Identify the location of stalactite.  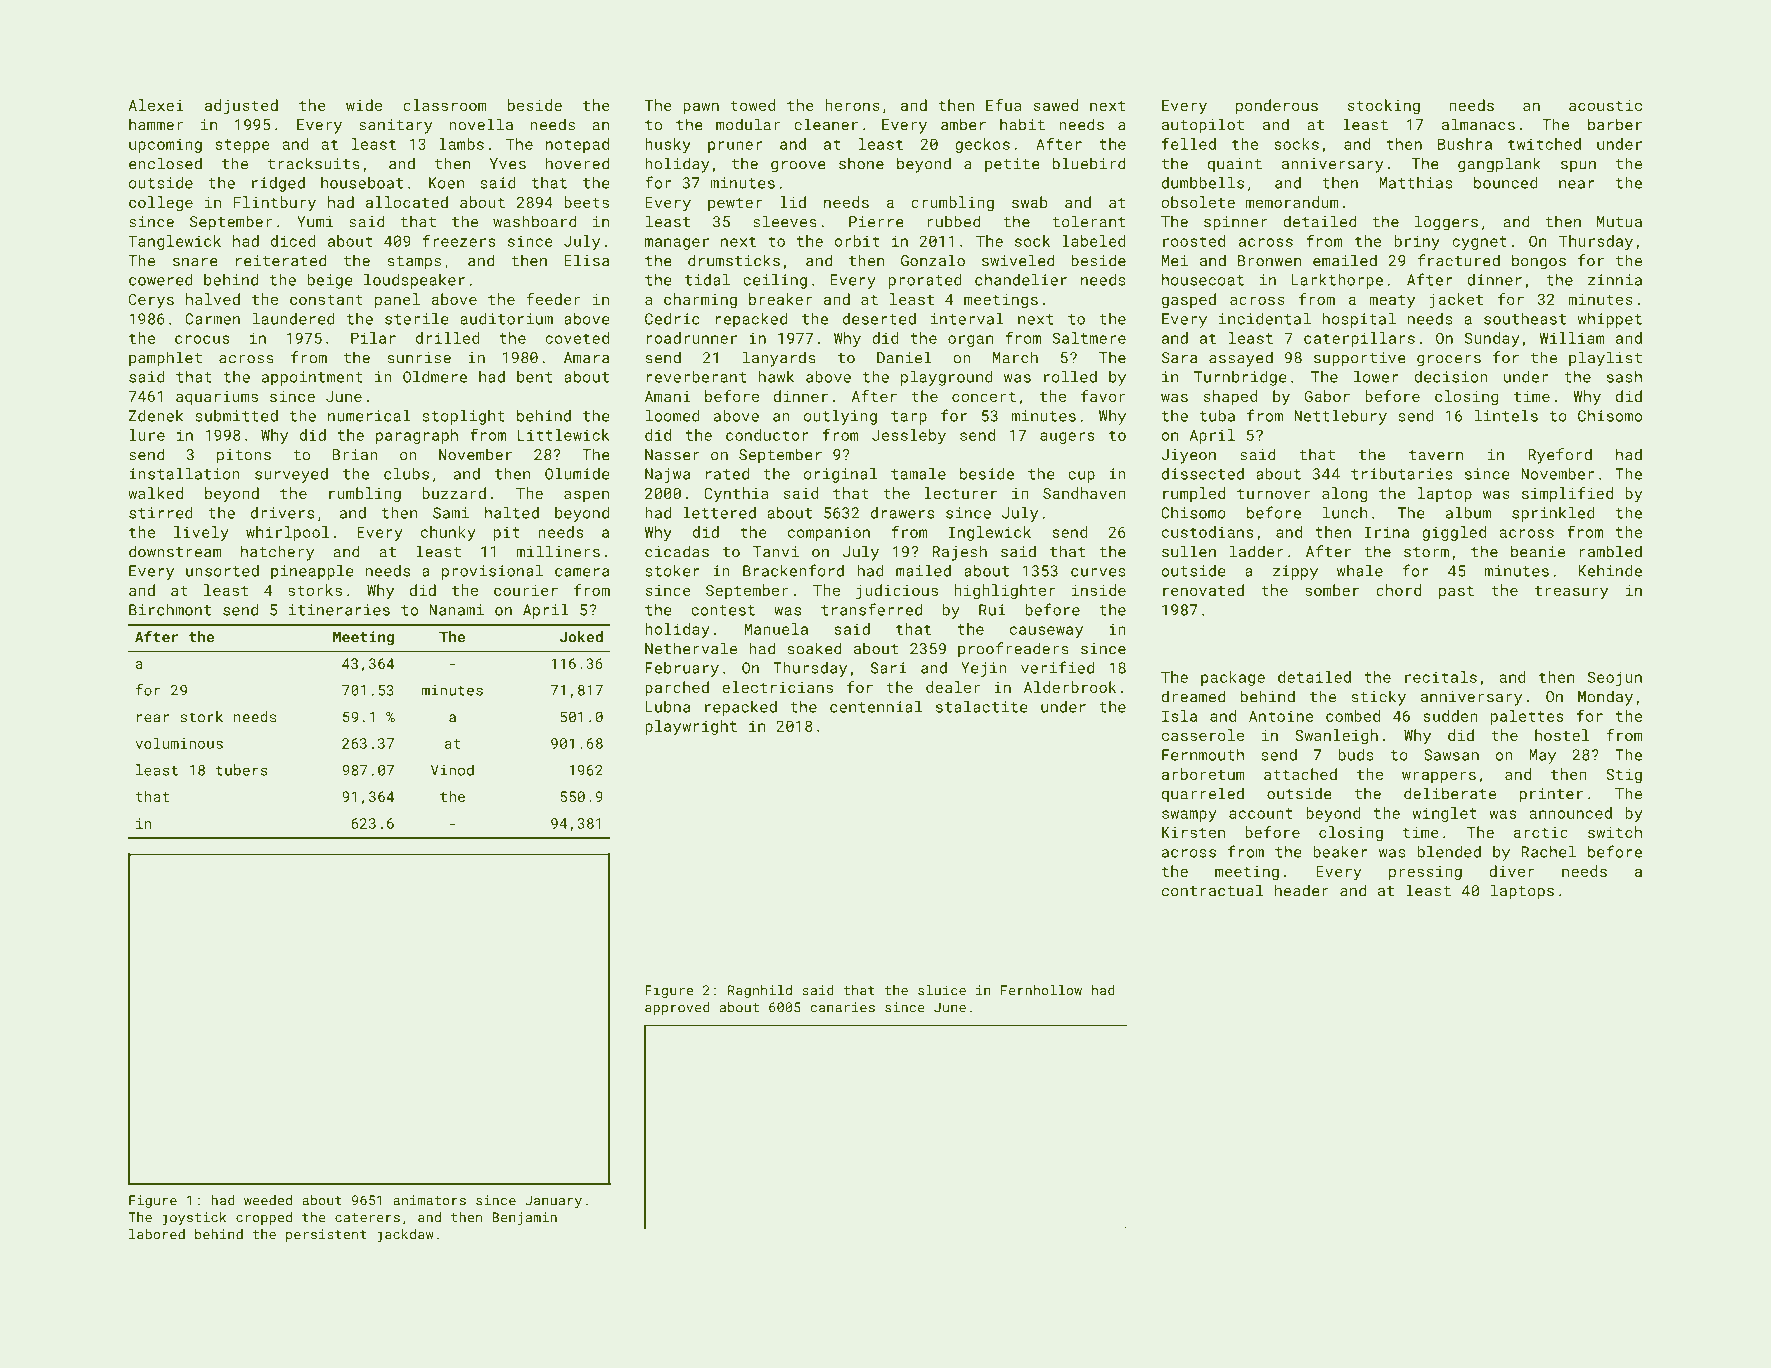
(982, 707).
